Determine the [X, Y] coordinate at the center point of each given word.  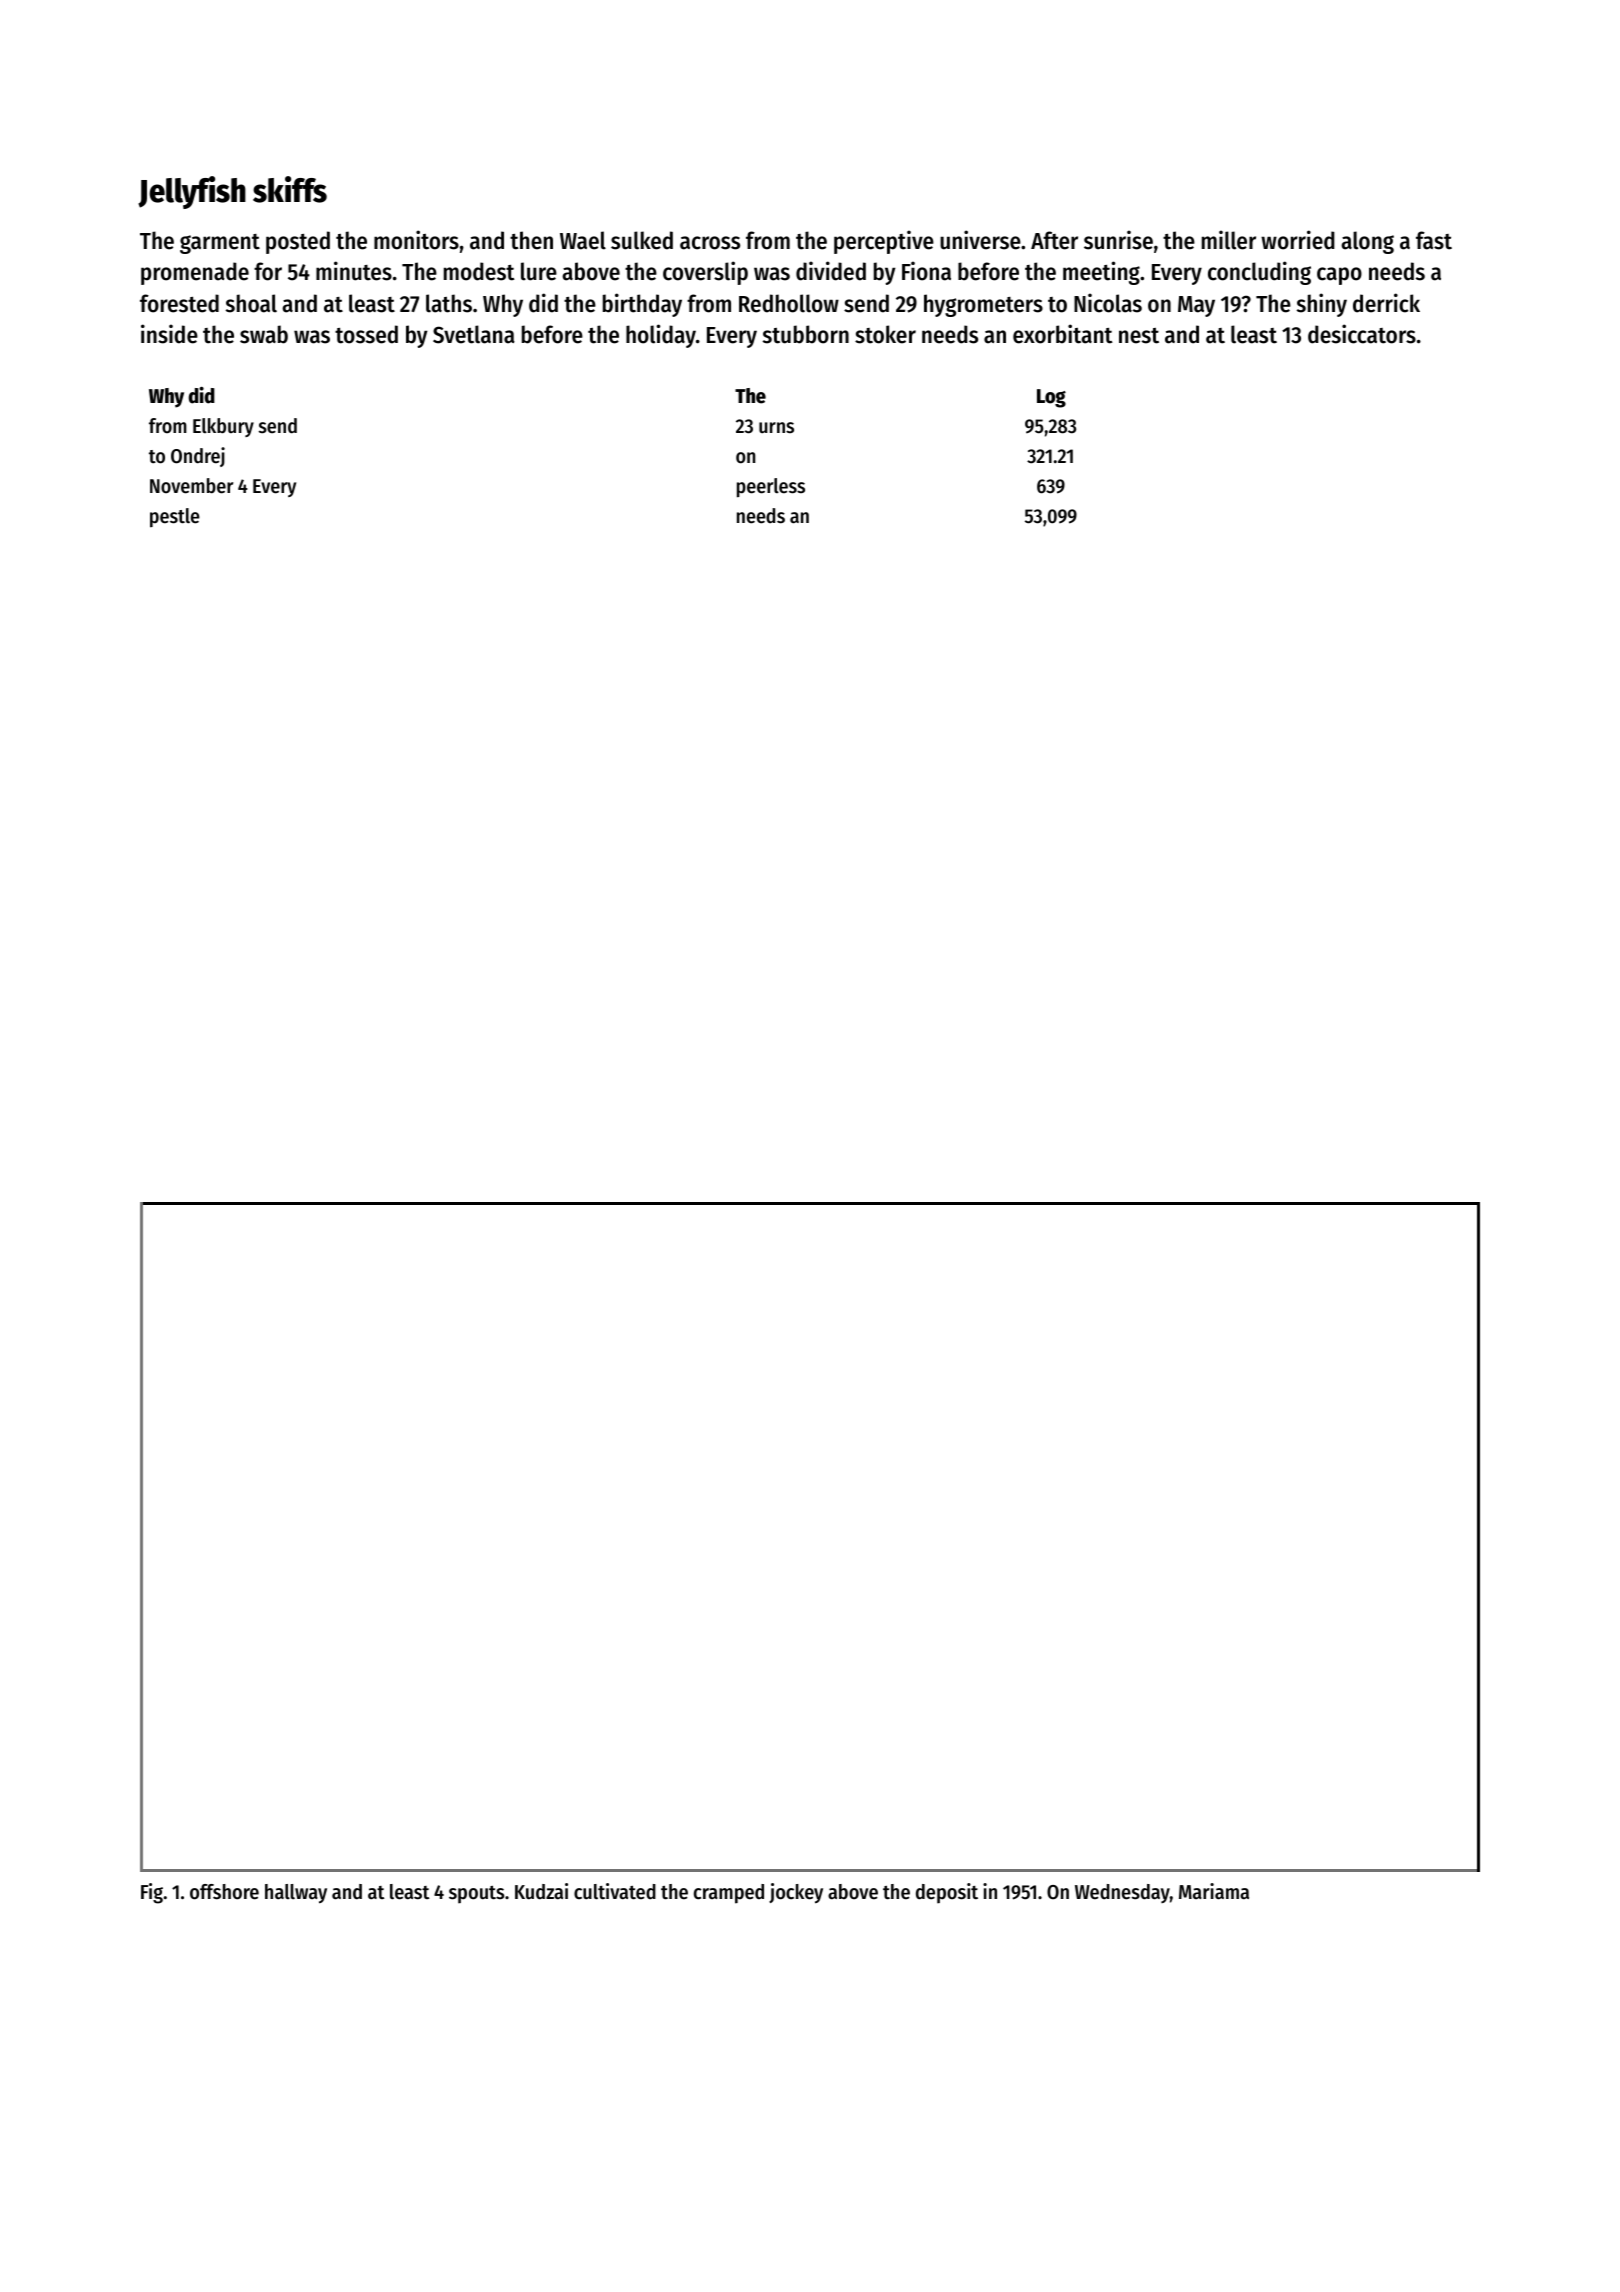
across [710, 243]
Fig [152, 1893]
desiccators [1362, 334]
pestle [175, 518]
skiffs [290, 189]
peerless [771, 488]
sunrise [1118, 240]
